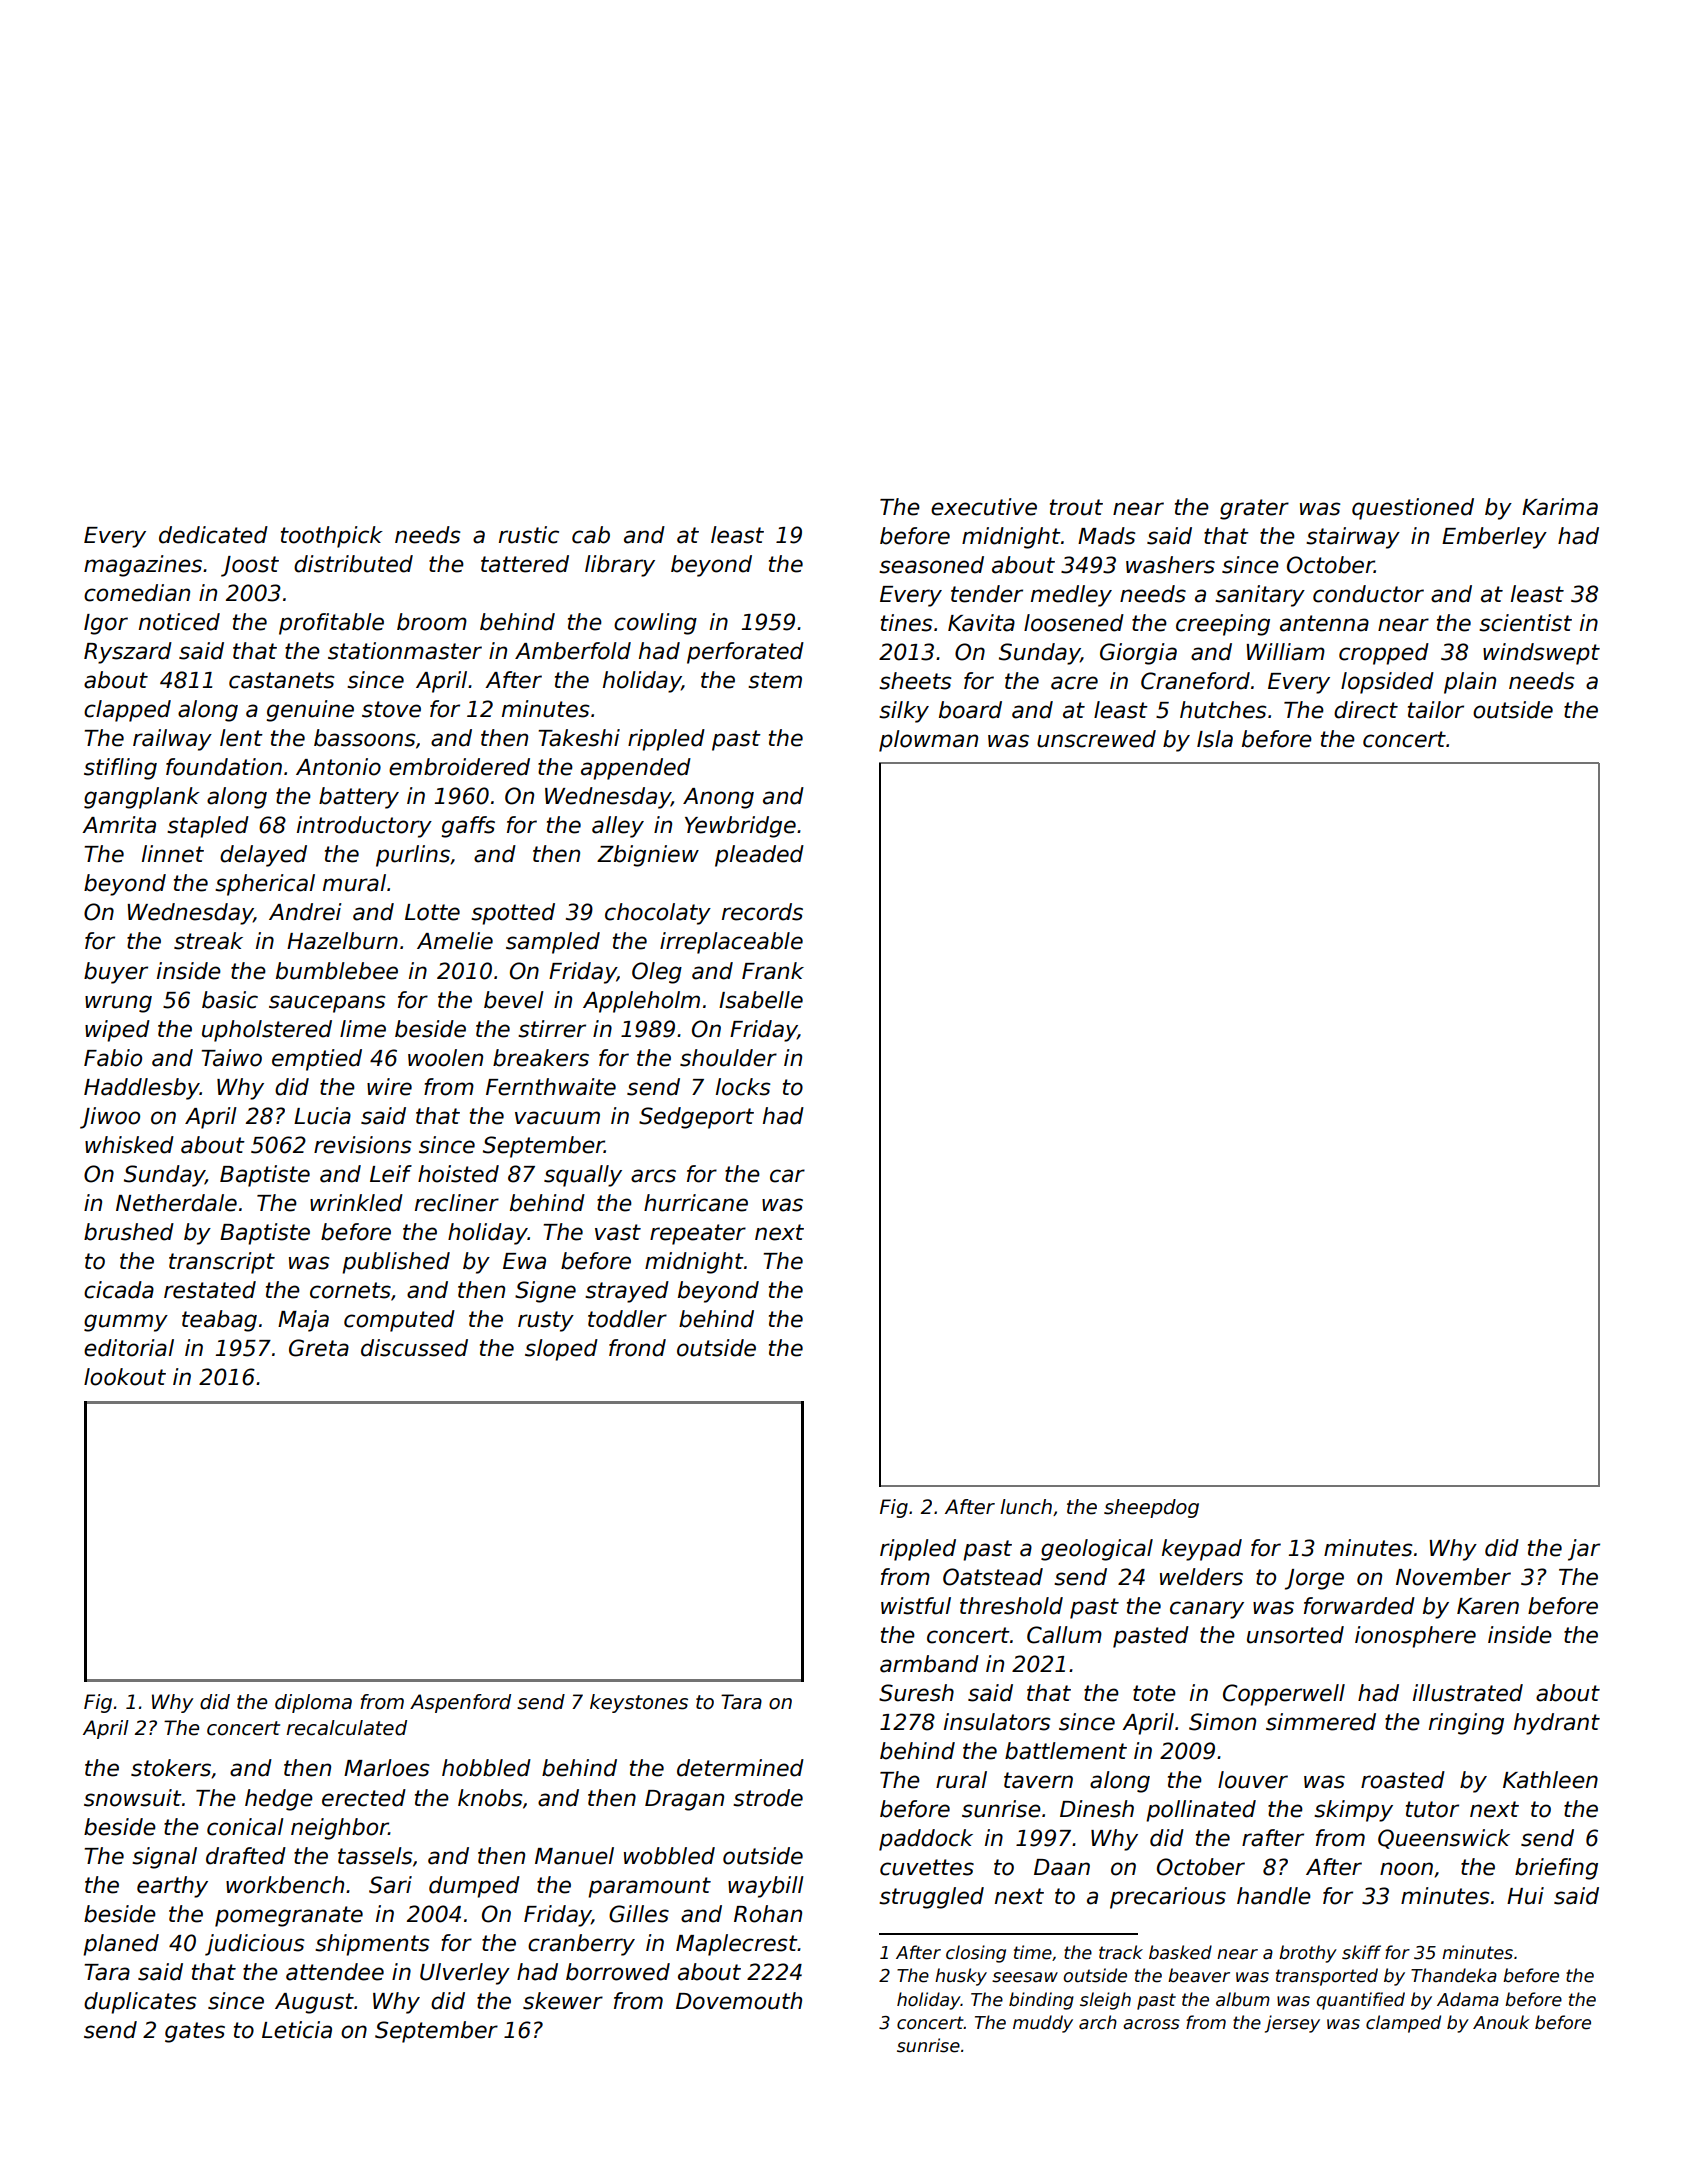  What do you see at coordinates (1071, 596) in the image?
I see `medley` at bounding box center [1071, 596].
